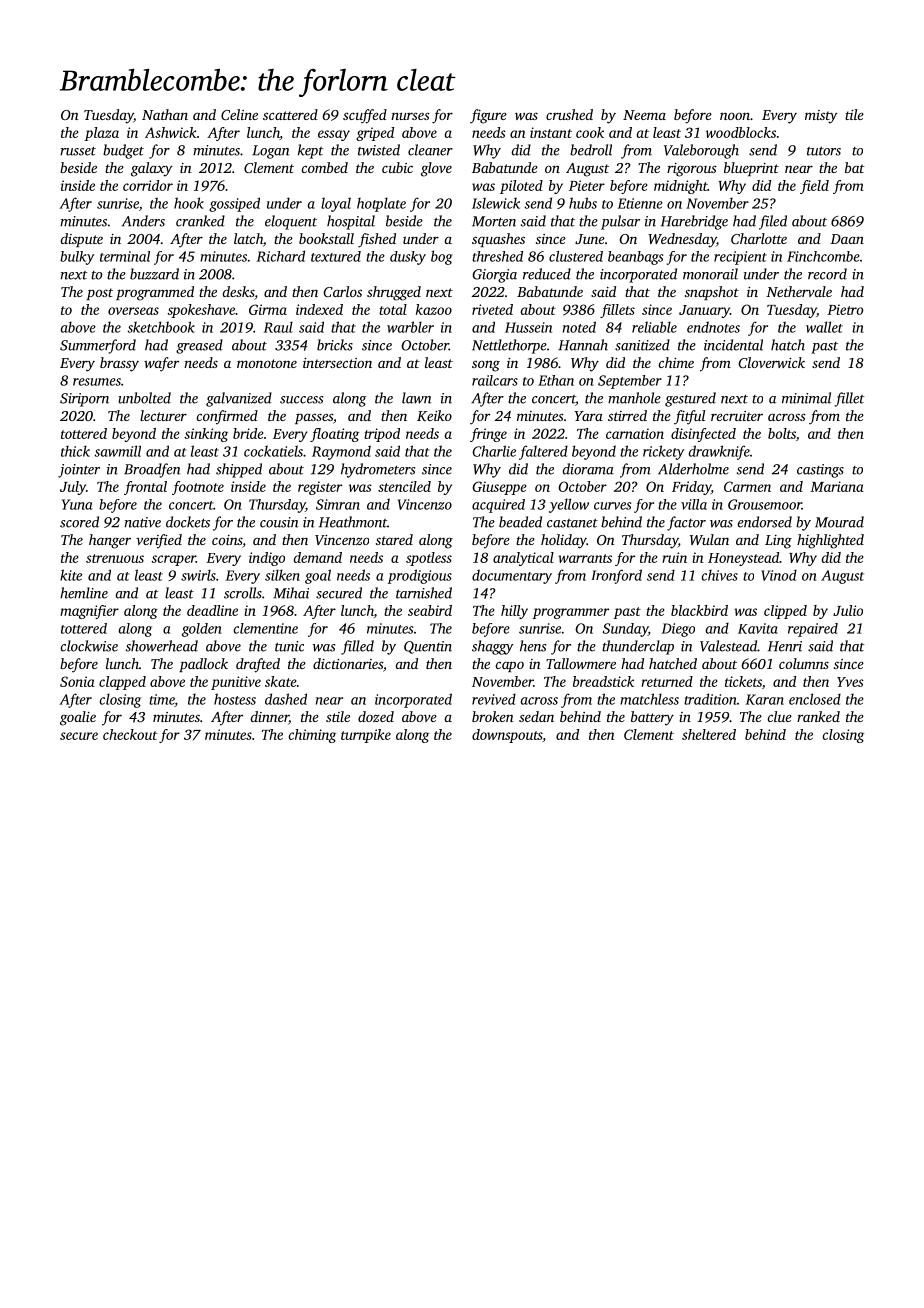 The width and height of the screenshot is (924, 1308). What do you see at coordinates (75, 451) in the screenshot?
I see `thick` at bounding box center [75, 451].
